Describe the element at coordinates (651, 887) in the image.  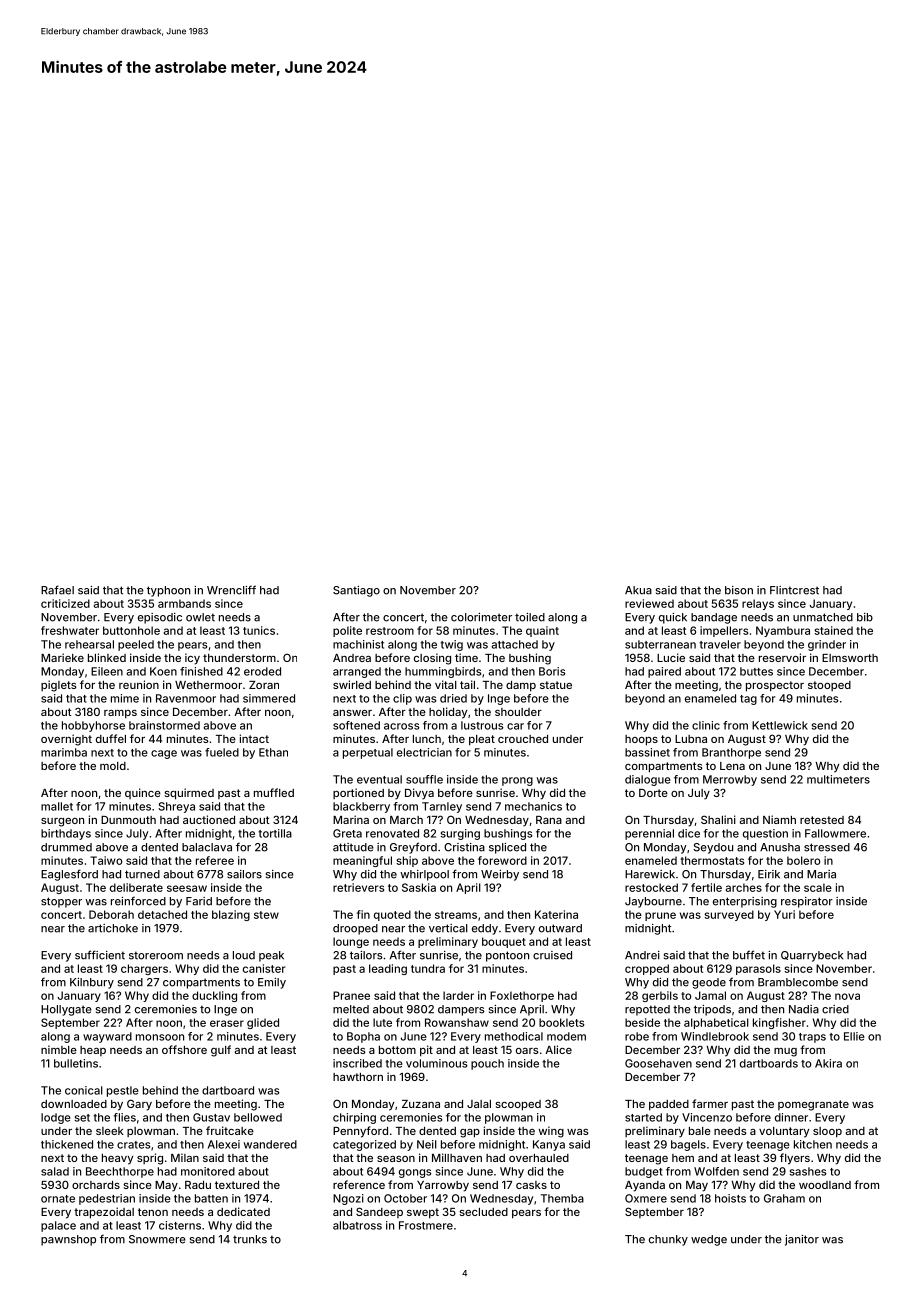
I see `restocked` at that location.
